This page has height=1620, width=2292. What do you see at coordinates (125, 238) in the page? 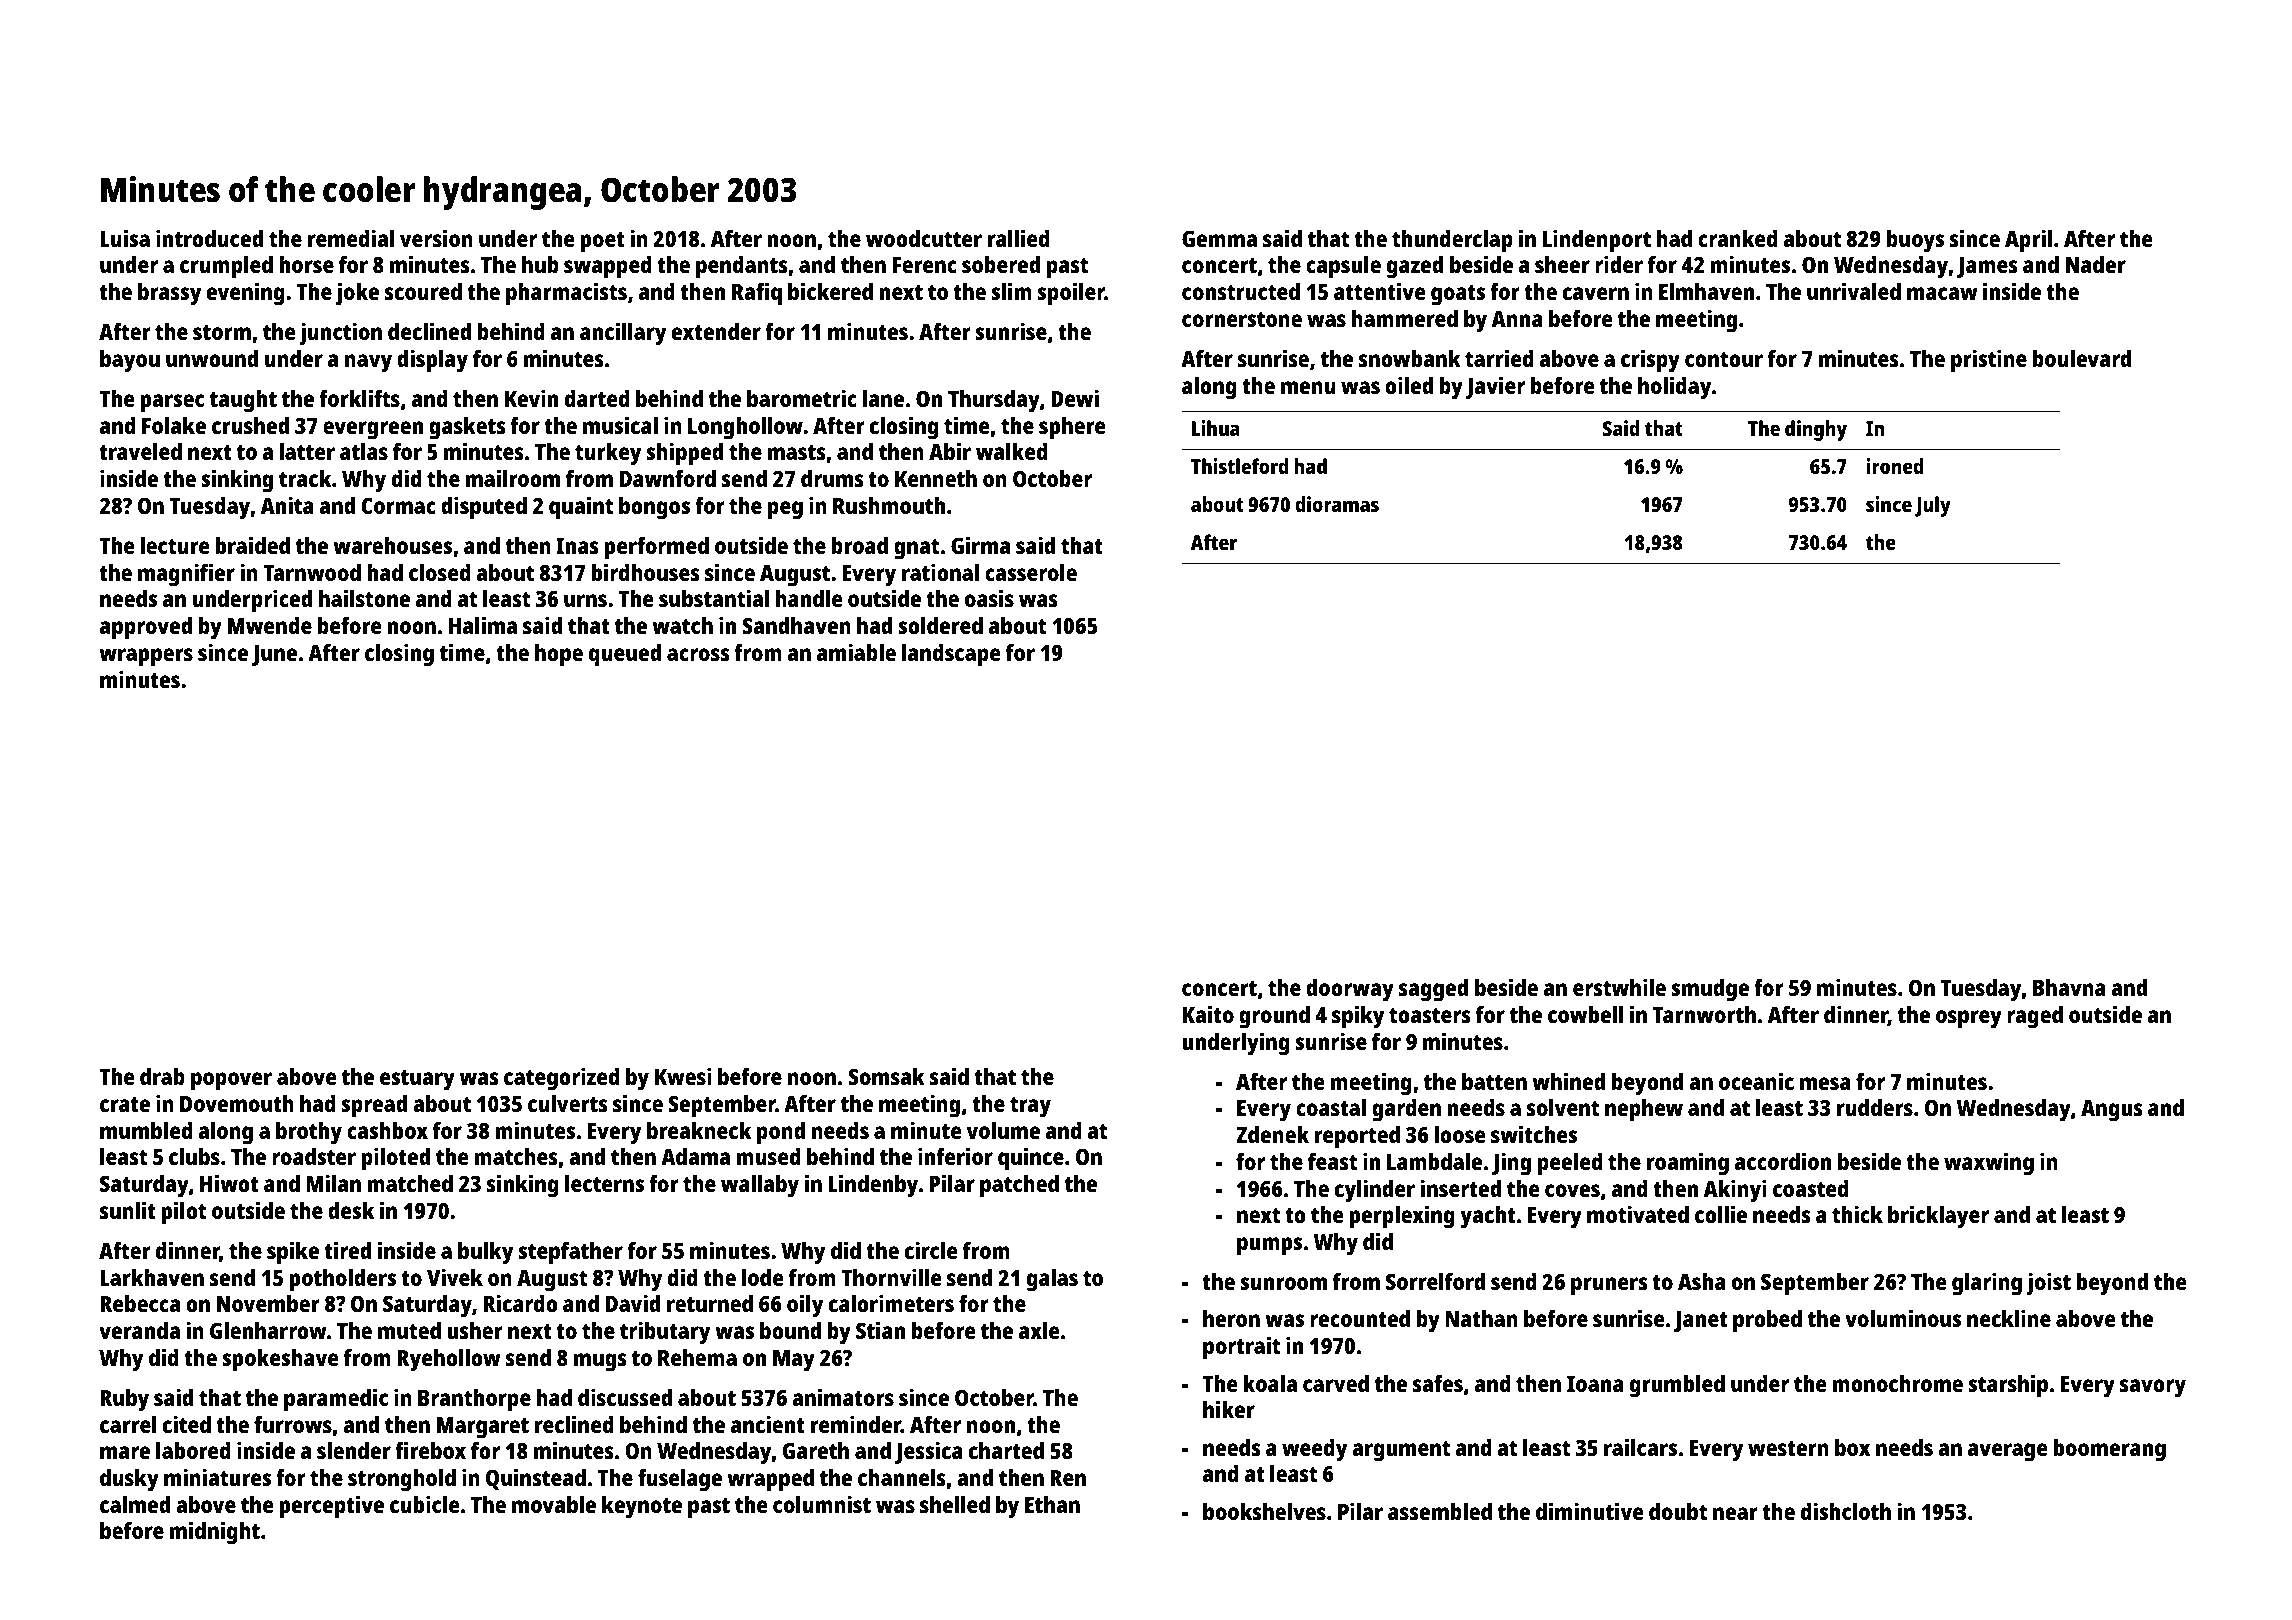
I see `Luisa` at bounding box center [125, 238].
